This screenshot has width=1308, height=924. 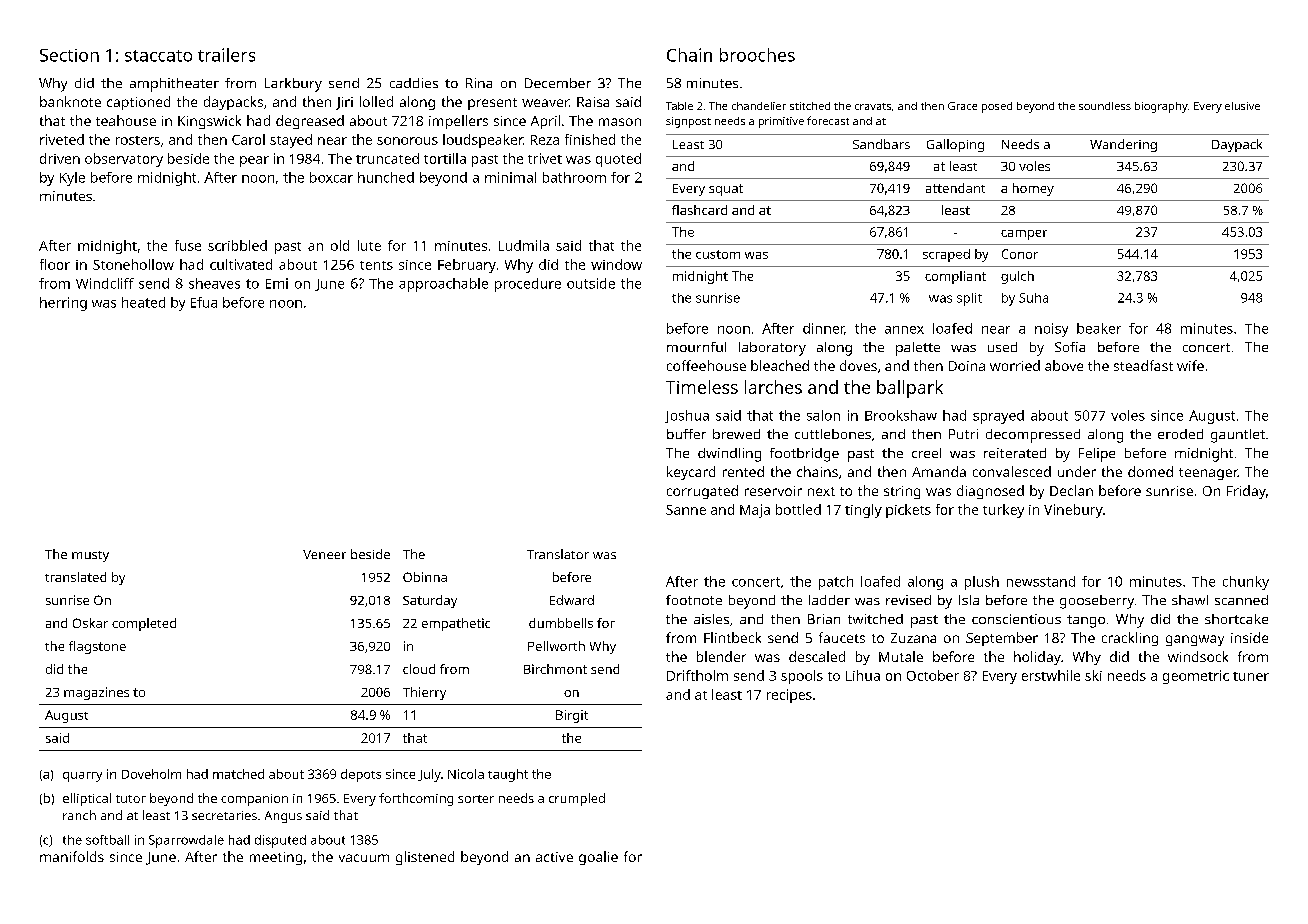 I want to click on goalie, so click(x=598, y=858).
